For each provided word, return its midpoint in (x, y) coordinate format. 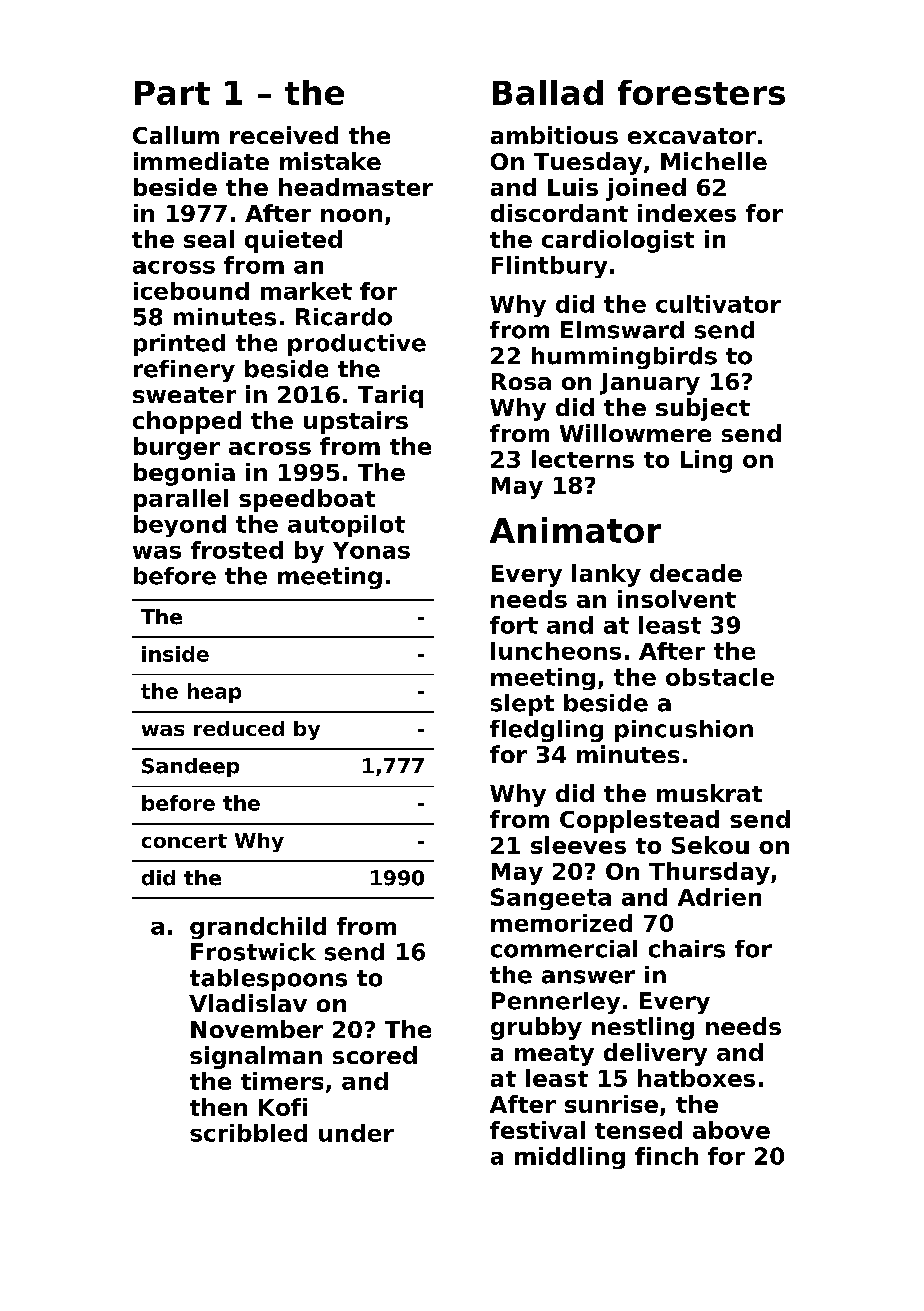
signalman (256, 1057)
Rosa (521, 381)
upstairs (356, 422)
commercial (564, 949)
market (306, 291)
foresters (701, 92)
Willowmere (635, 433)
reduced (239, 728)
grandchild (258, 928)
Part (172, 93)
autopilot (346, 526)
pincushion (684, 731)
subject (703, 409)
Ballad (548, 92)
